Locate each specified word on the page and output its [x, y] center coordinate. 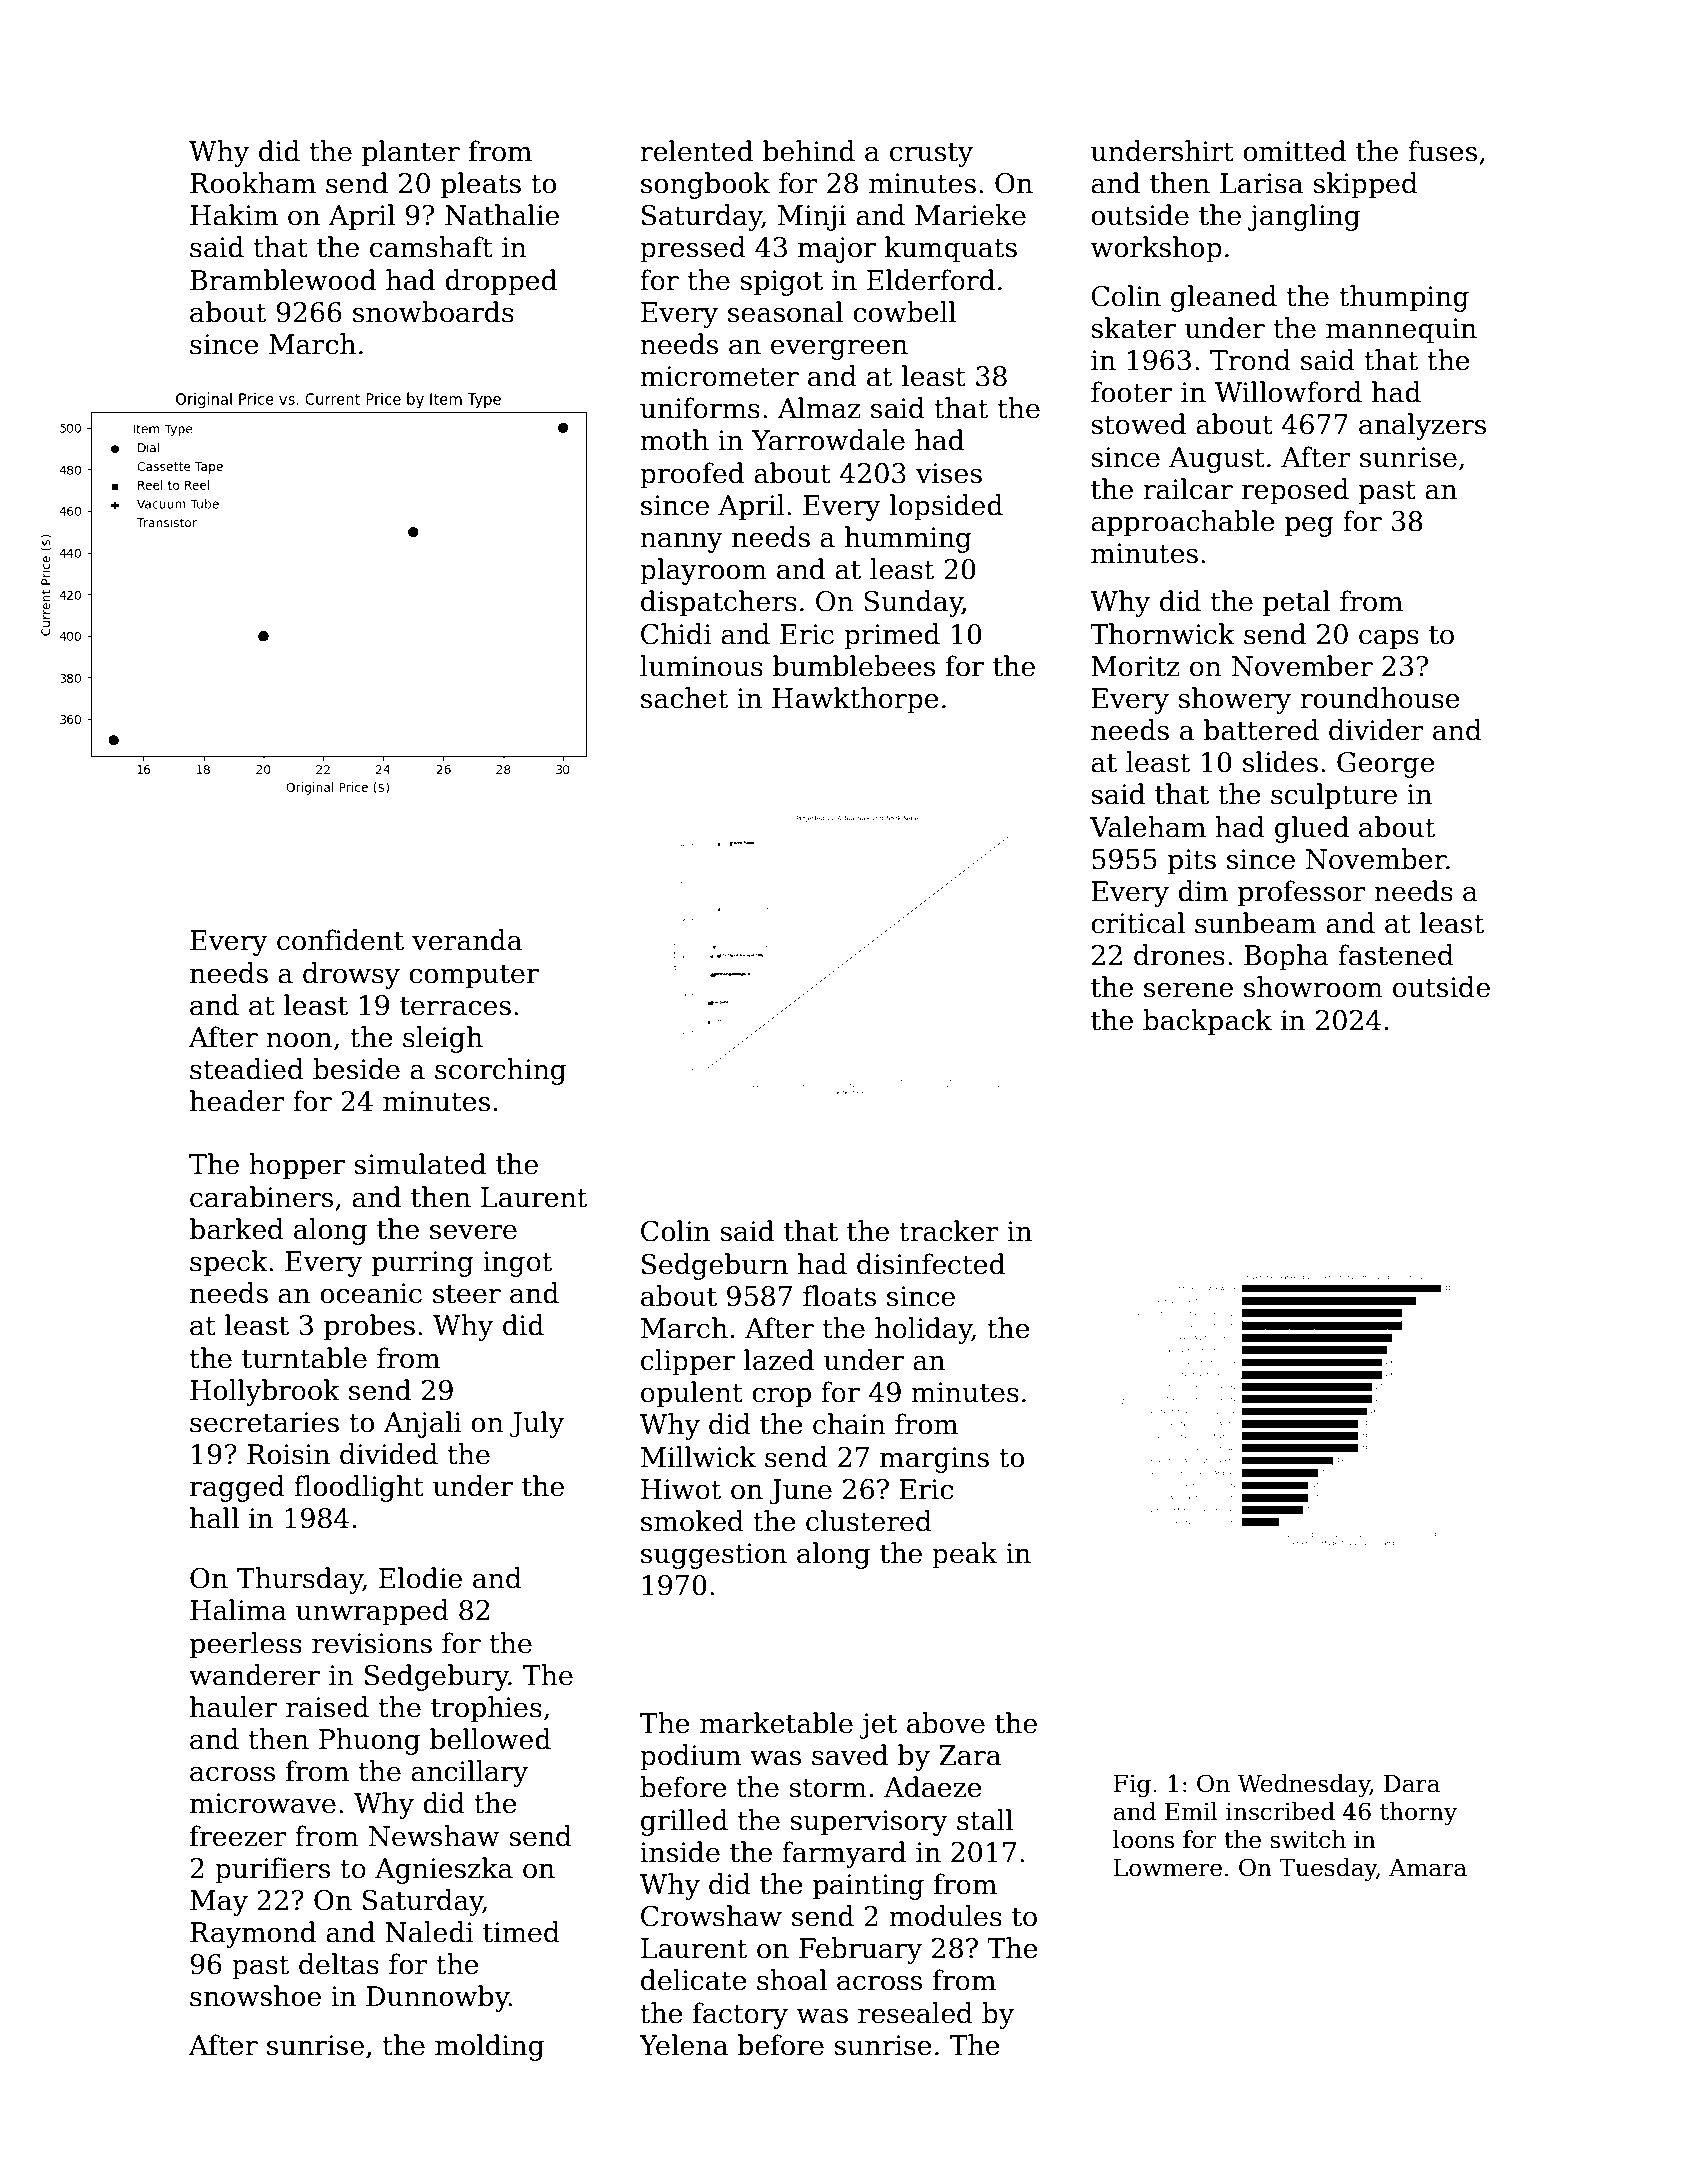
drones [1179, 955]
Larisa [1261, 183]
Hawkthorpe [855, 700]
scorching [500, 1071]
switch [1308, 1839]
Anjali [423, 1424]
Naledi [429, 1932]
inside [680, 1852]
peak [964, 1555]
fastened [1396, 955]
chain [849, 1424]
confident [340, 940]
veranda [467, 940]
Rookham [253, 183]
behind [809, 151]
